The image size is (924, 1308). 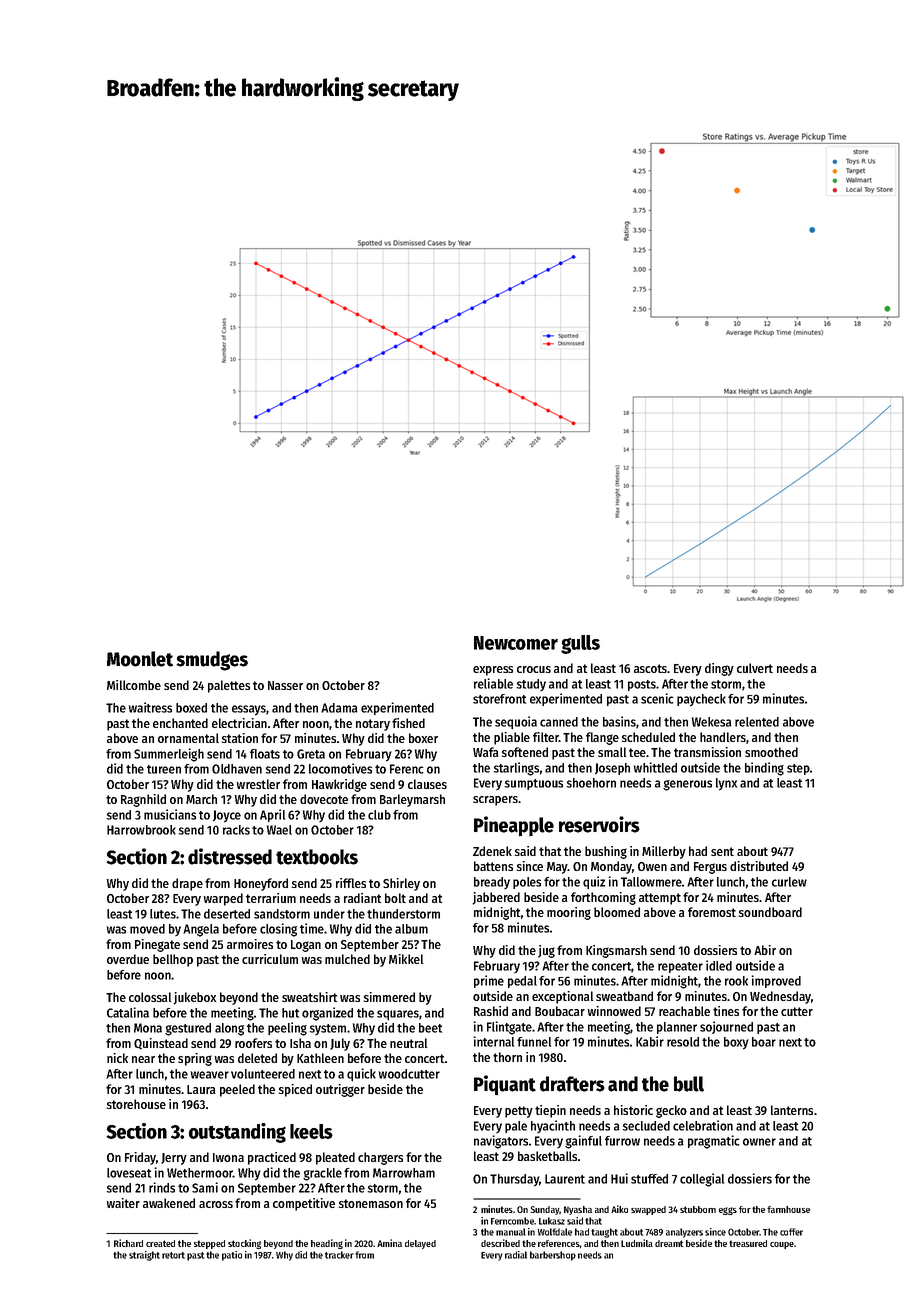 I want to click on Newcomer, so click(x=516, y=643).
